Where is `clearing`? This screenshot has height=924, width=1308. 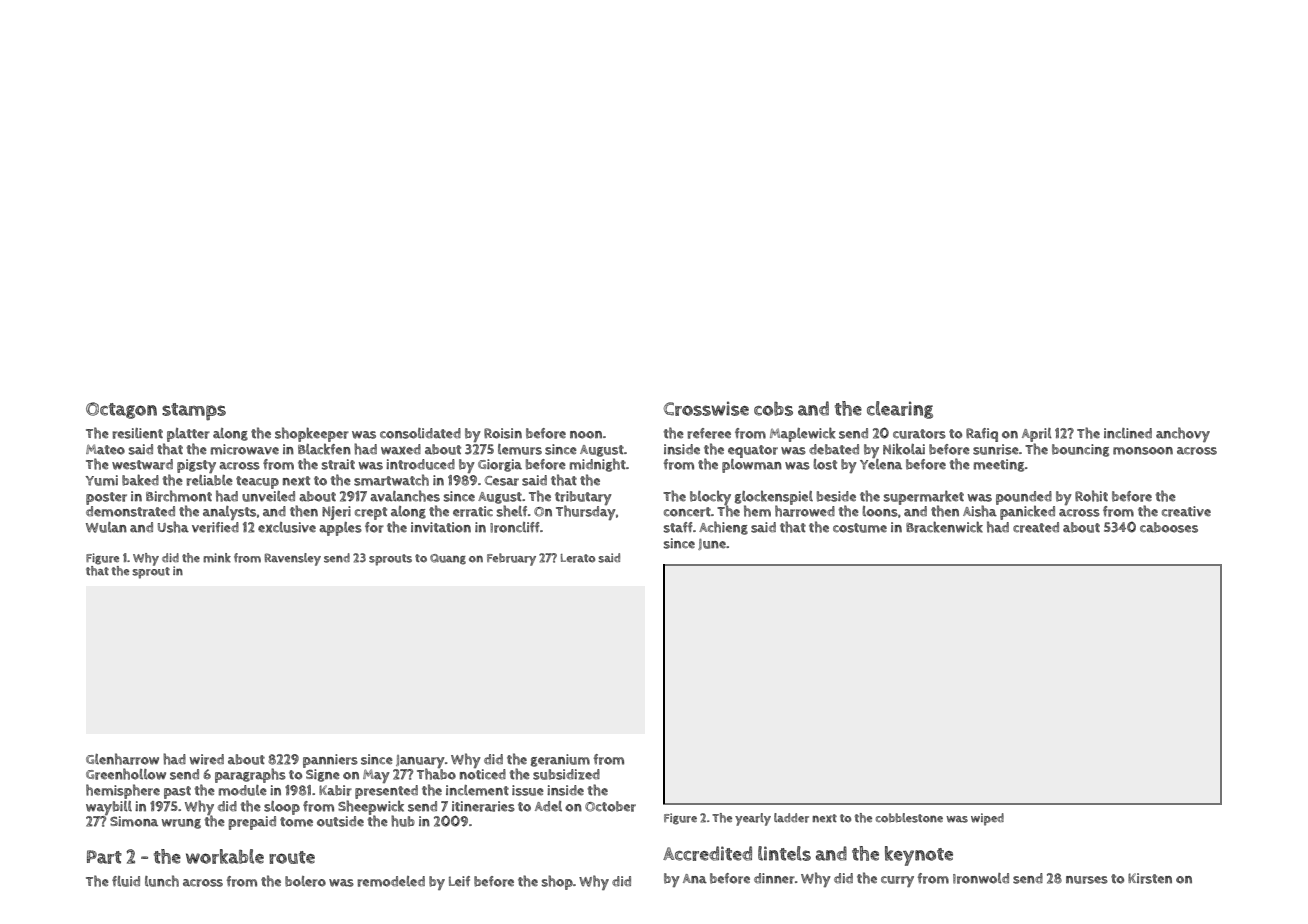
clearing is located at coordinates (900, 410).
